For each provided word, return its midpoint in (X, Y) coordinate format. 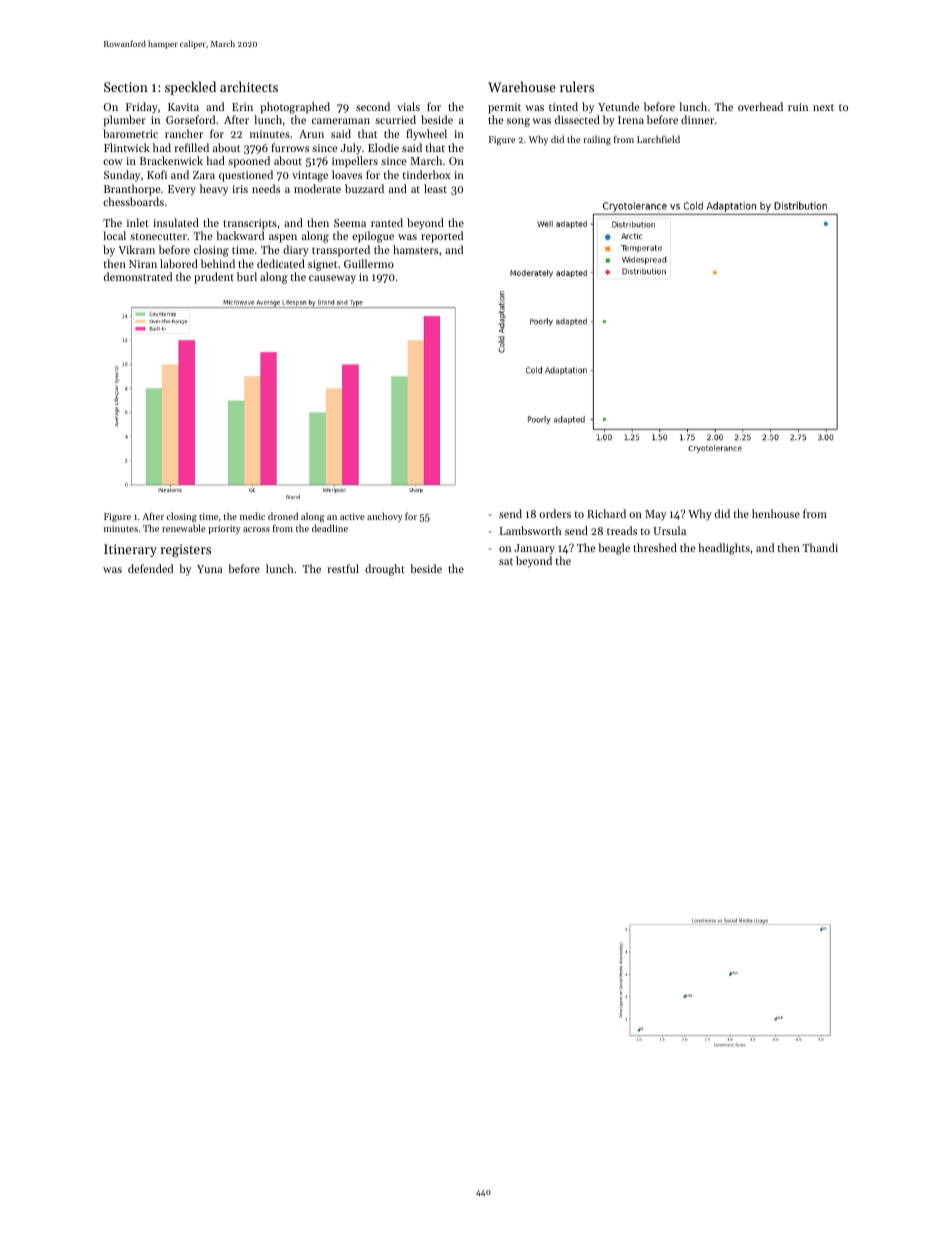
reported (442, 237)
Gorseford (190, 119)
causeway (332, 279)
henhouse (776, 513)
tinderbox (426, 174)
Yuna (209, 569)
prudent (214, 278)
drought (385, 570)
